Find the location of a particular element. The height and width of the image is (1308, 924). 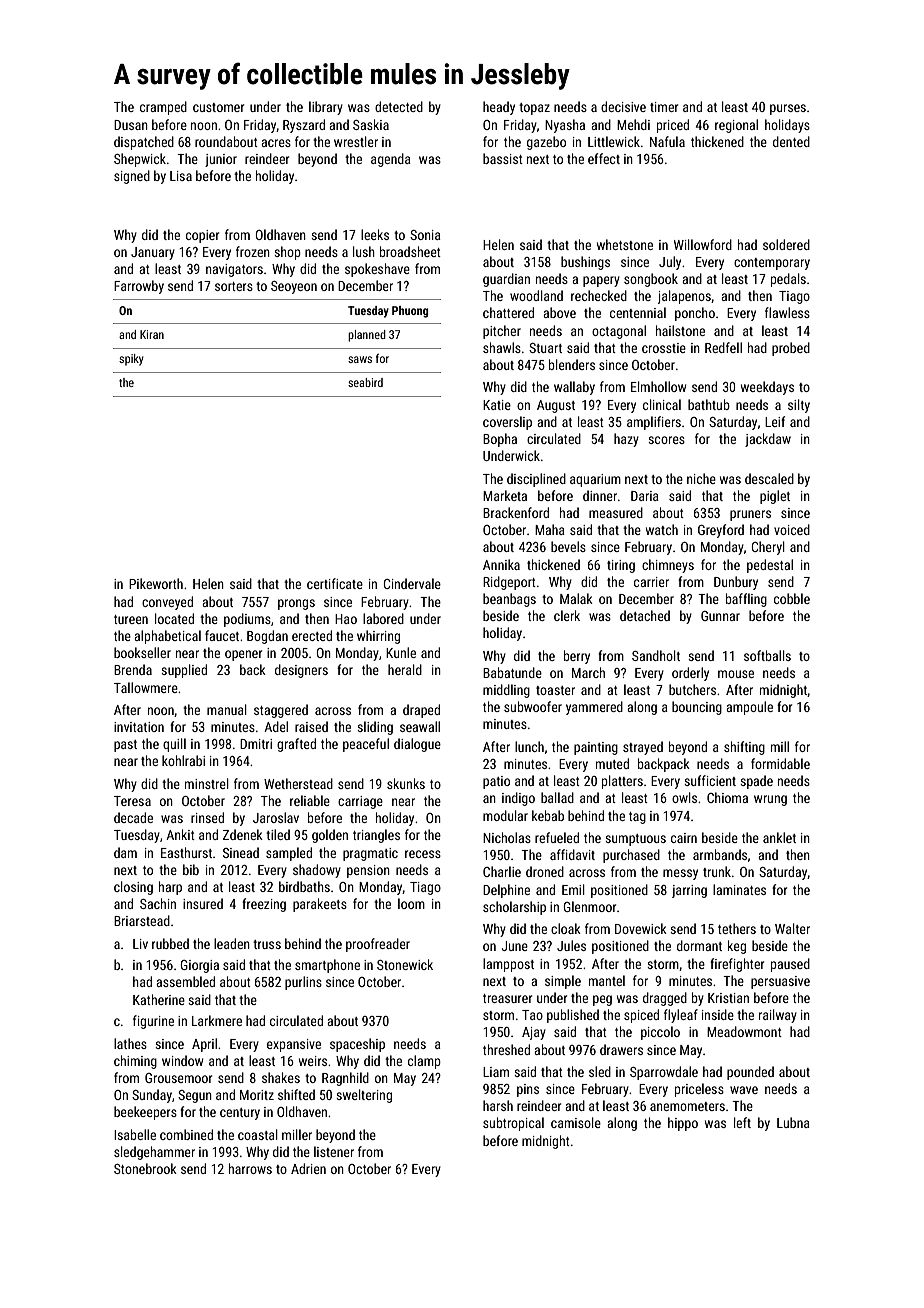

camisole is located at coordinates (576, 1122).
